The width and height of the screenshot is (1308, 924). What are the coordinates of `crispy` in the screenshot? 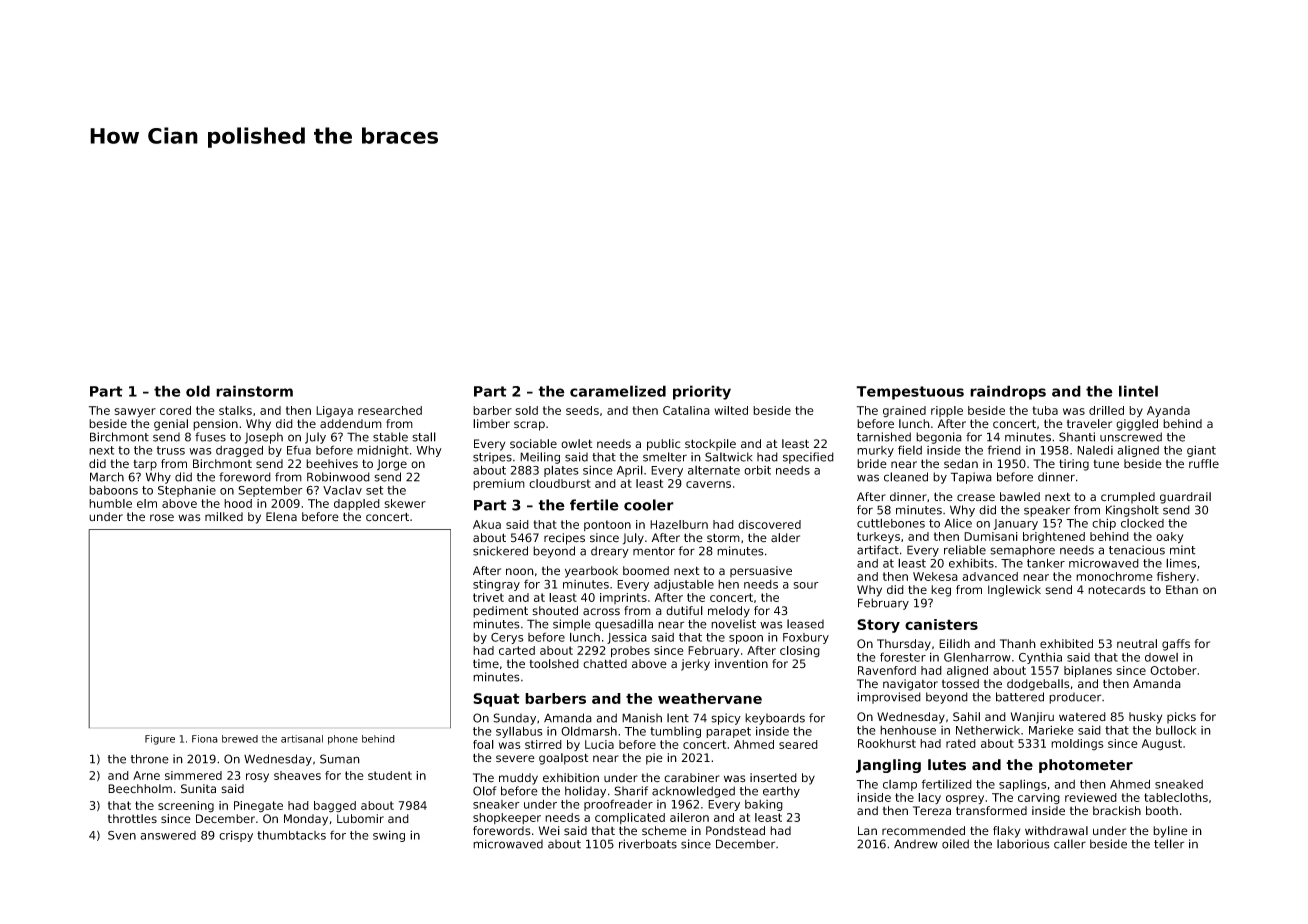 It's located at (236, 836).
